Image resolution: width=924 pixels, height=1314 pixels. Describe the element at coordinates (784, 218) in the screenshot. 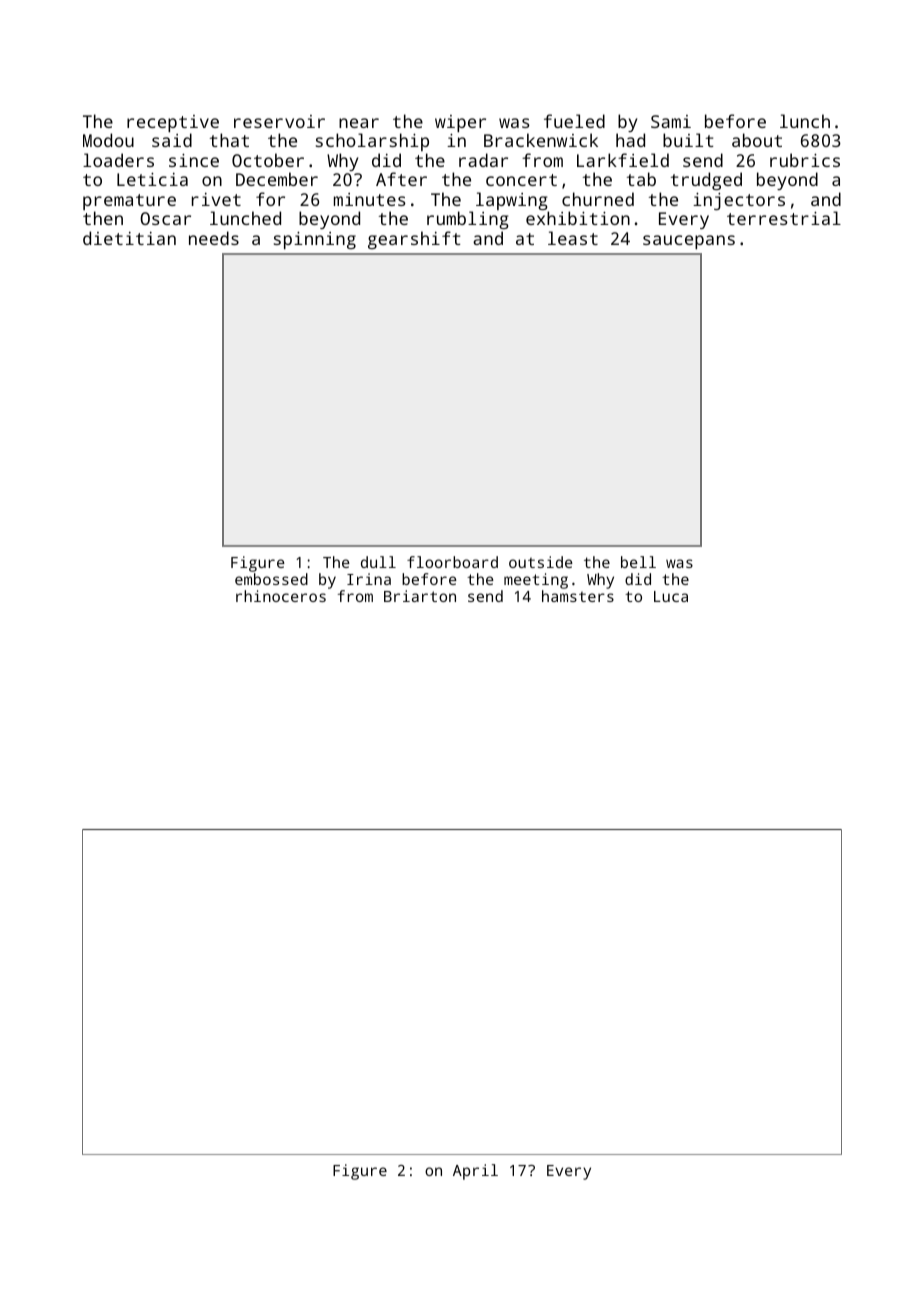

I see `terrestrial` at that location.
